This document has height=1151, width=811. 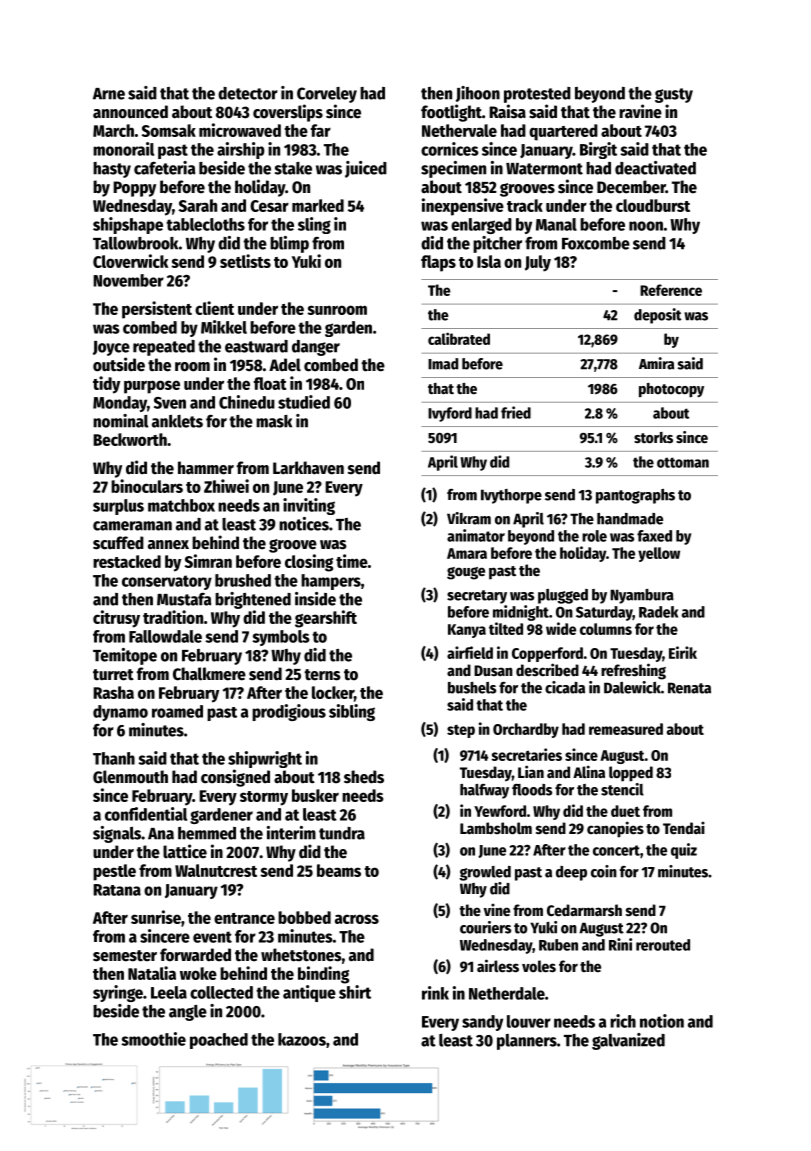 I want to click on planners, so click(x=527, y=1042).
